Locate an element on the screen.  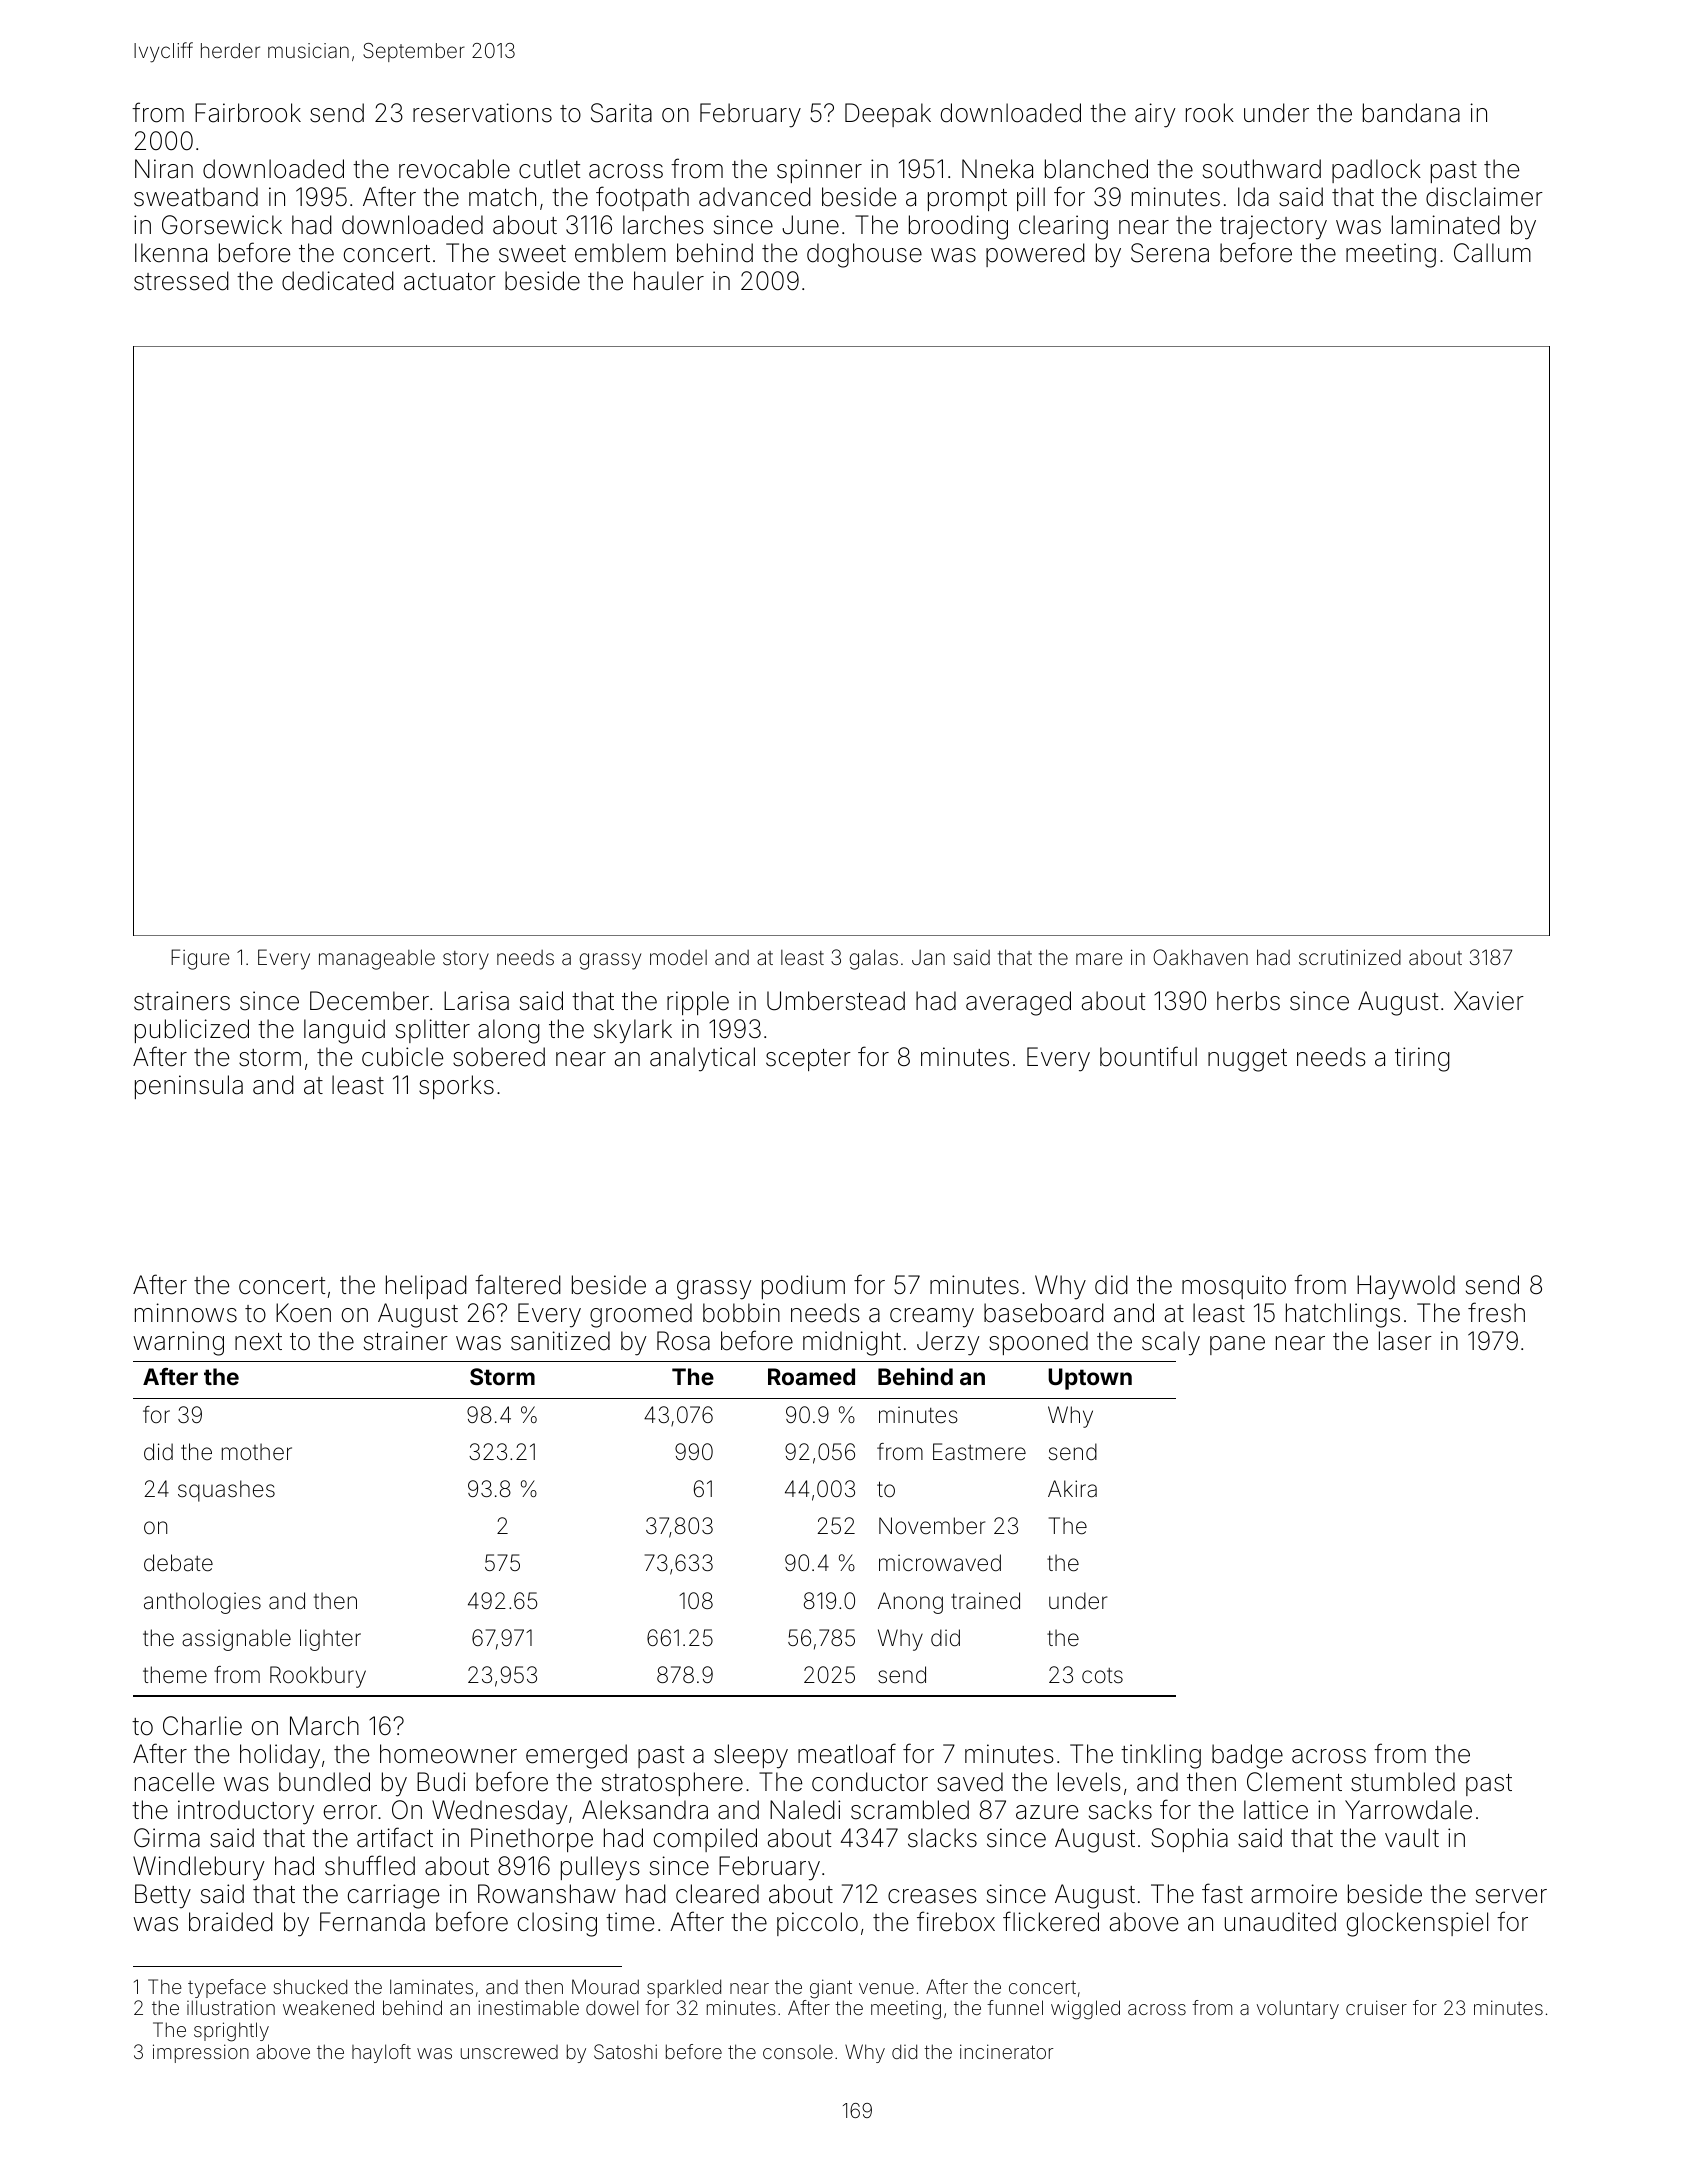
Jan is located at coordinates (928, 957).
